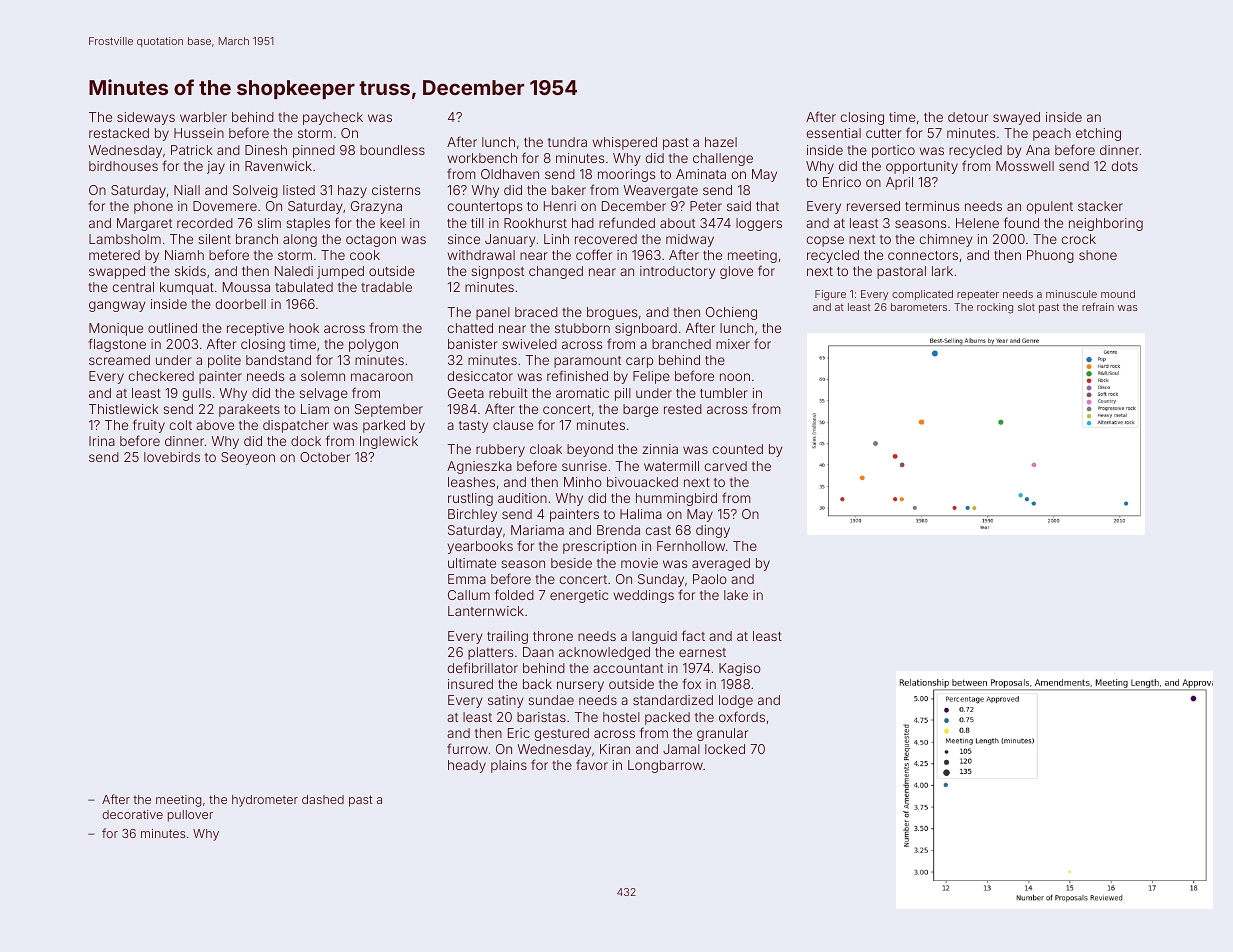  Describe the element at coordinates (651, 377) in the screenshot. I see `Felipe` at that location.
